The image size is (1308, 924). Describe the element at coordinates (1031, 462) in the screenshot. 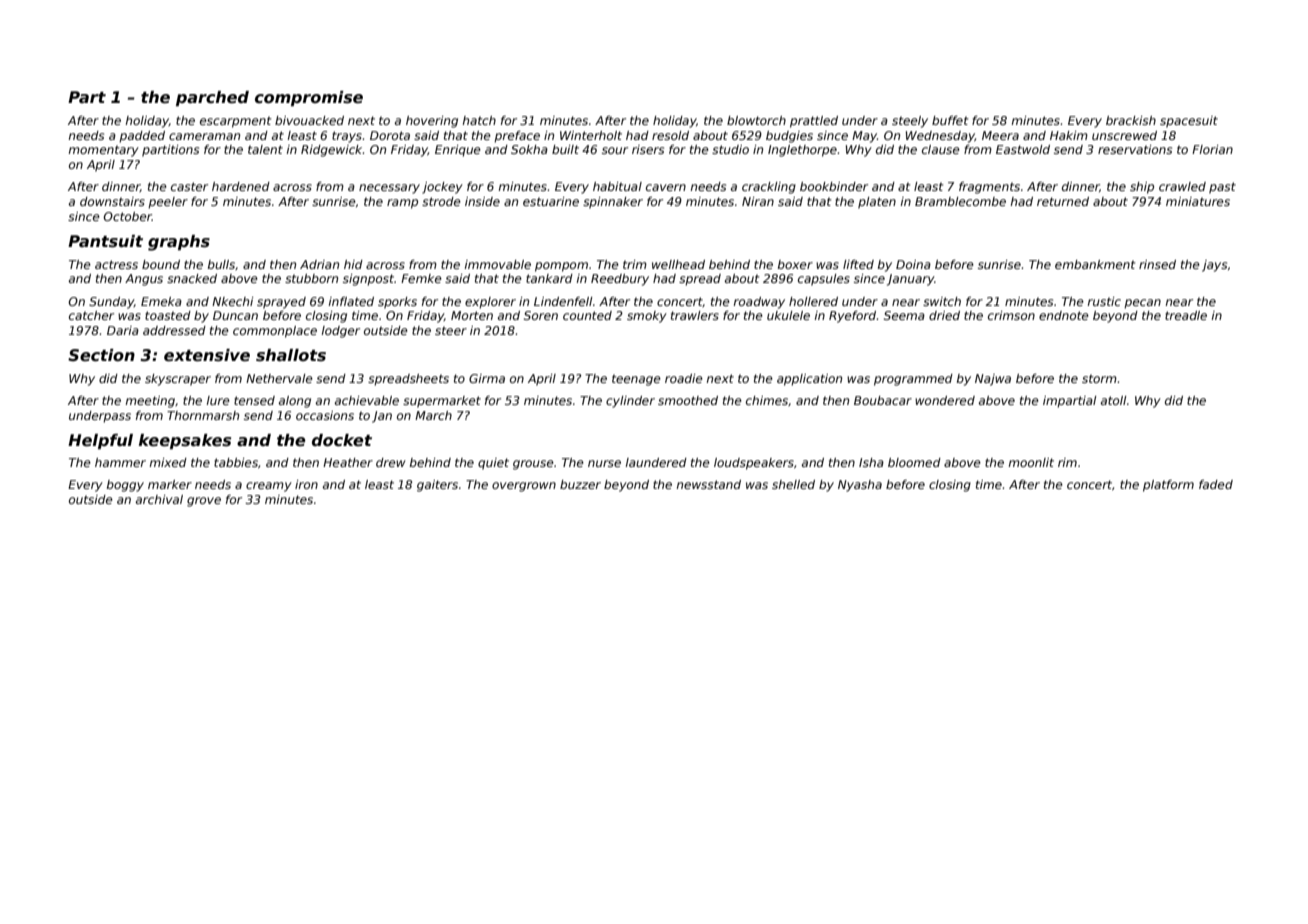

I see `moonlit` at that location.
